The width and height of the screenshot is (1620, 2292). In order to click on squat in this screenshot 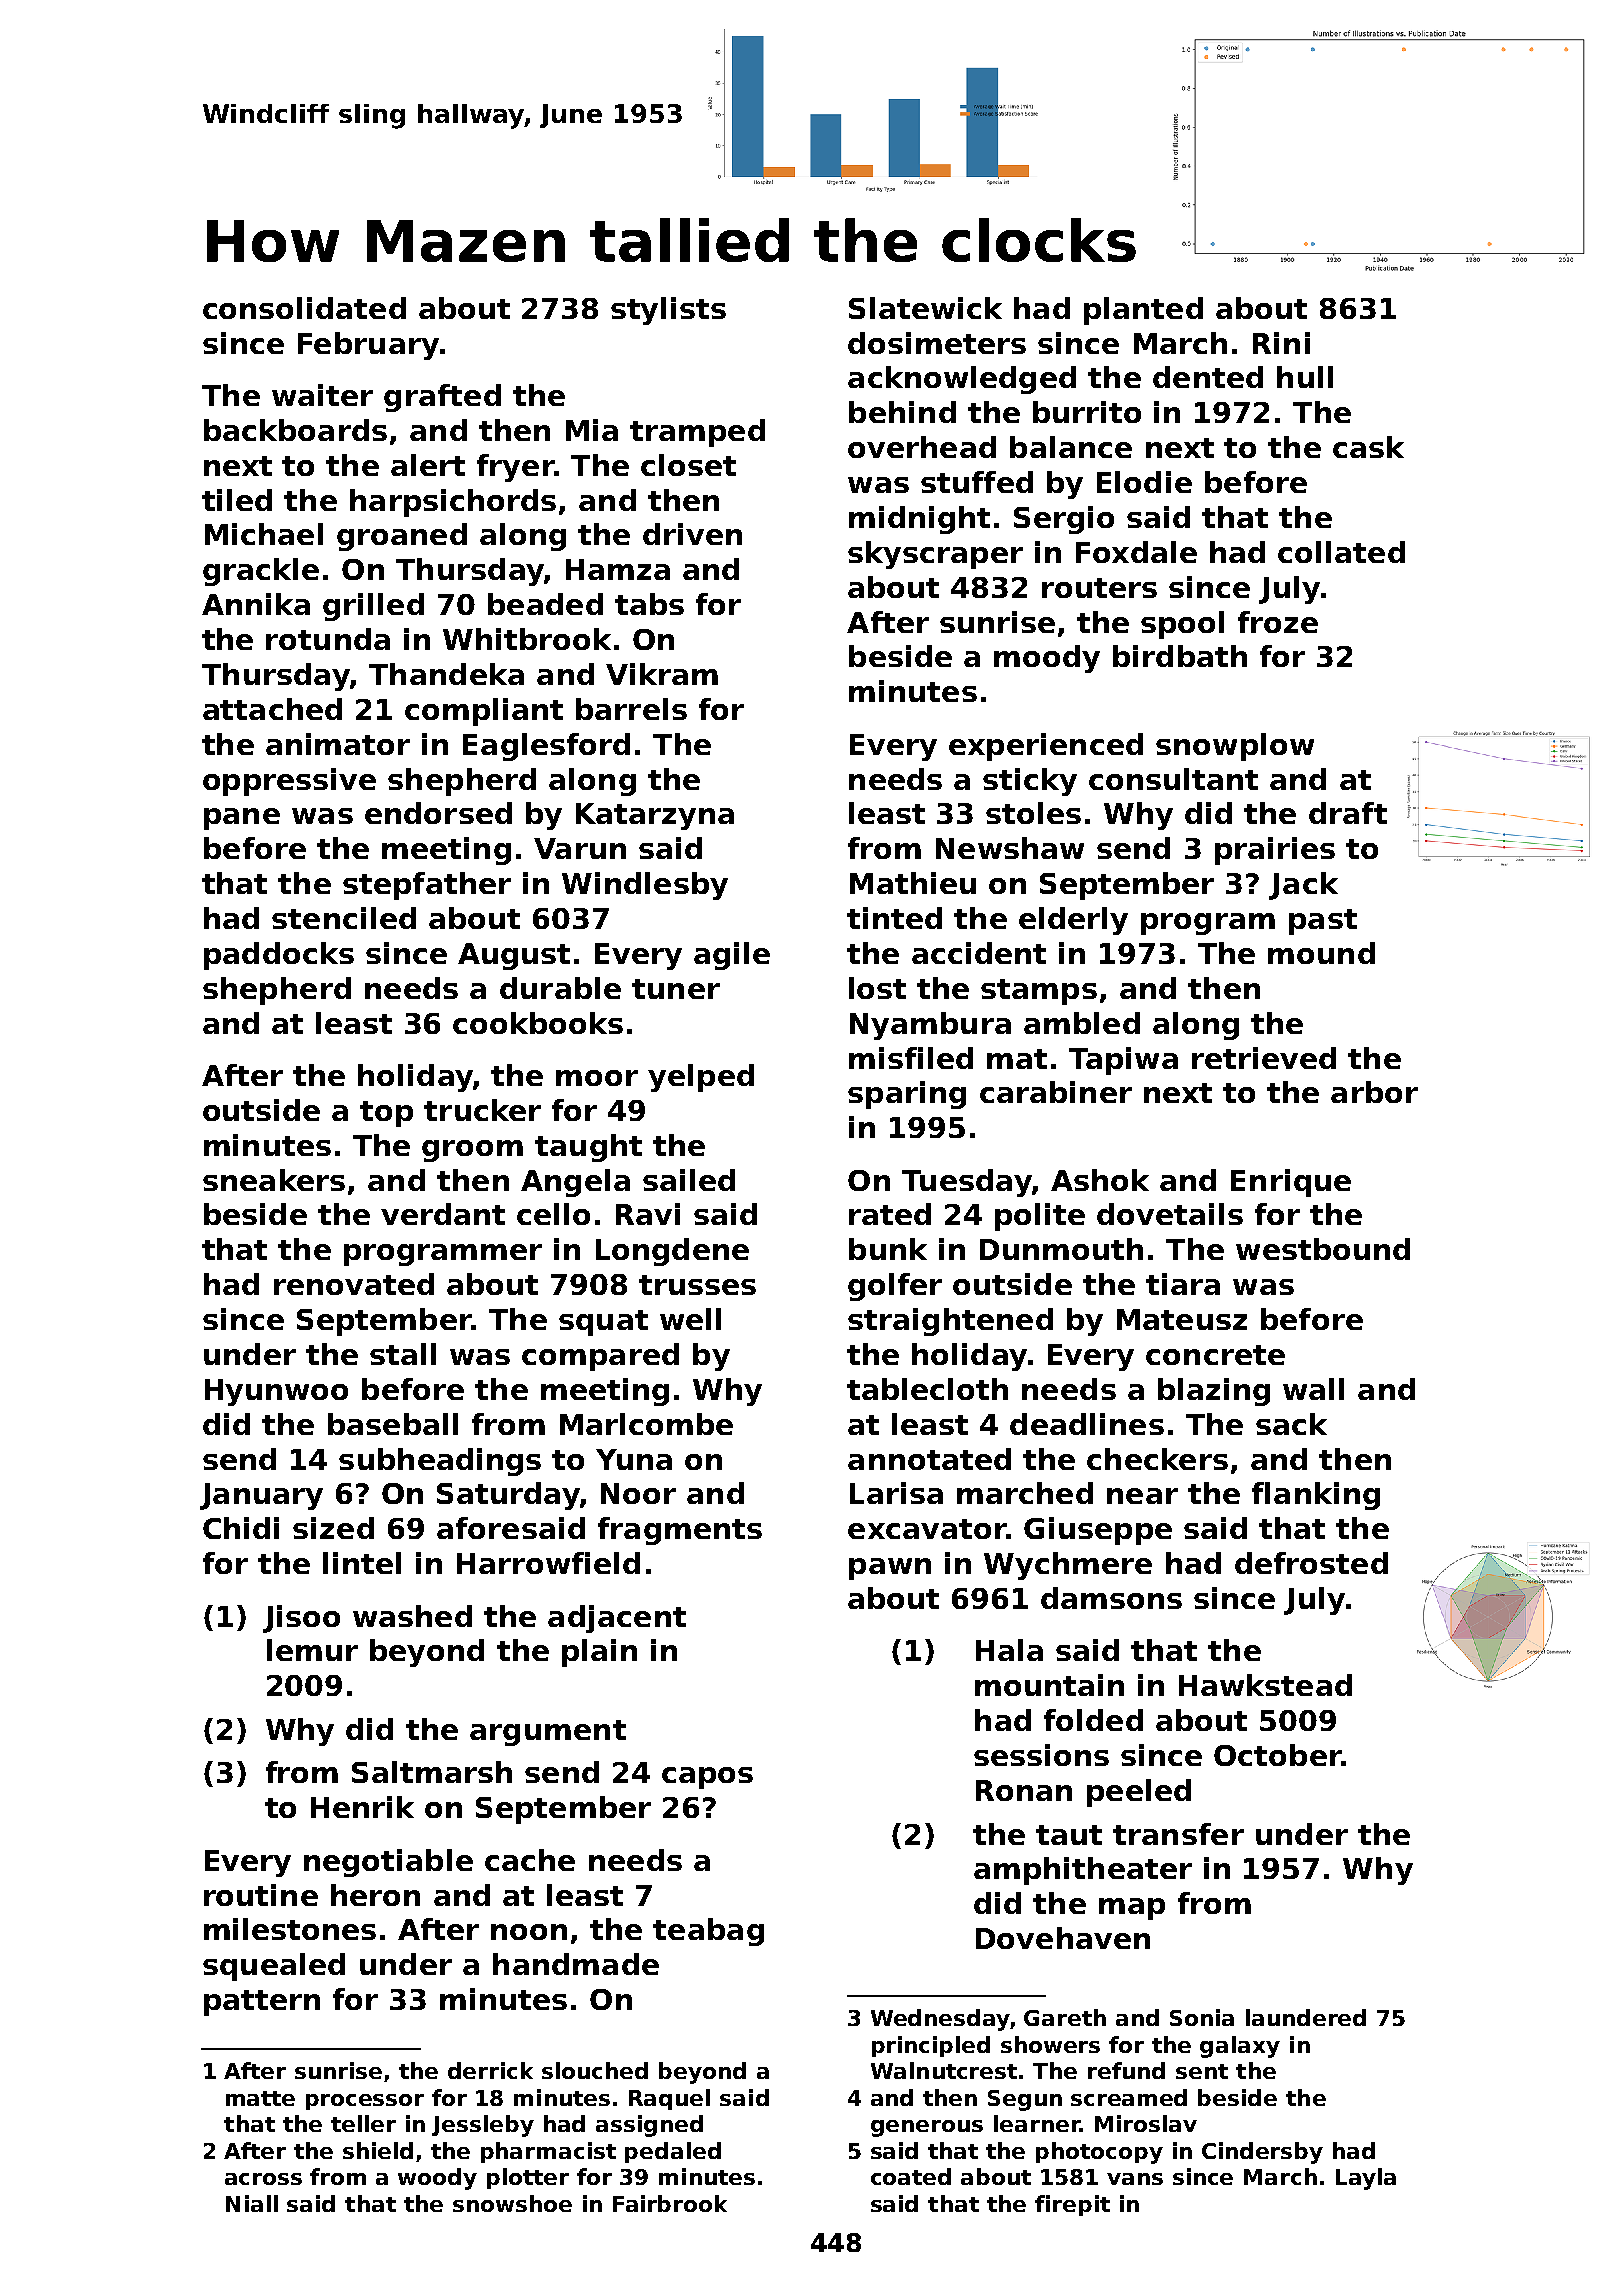, I will do `click(603, 1323)`.
